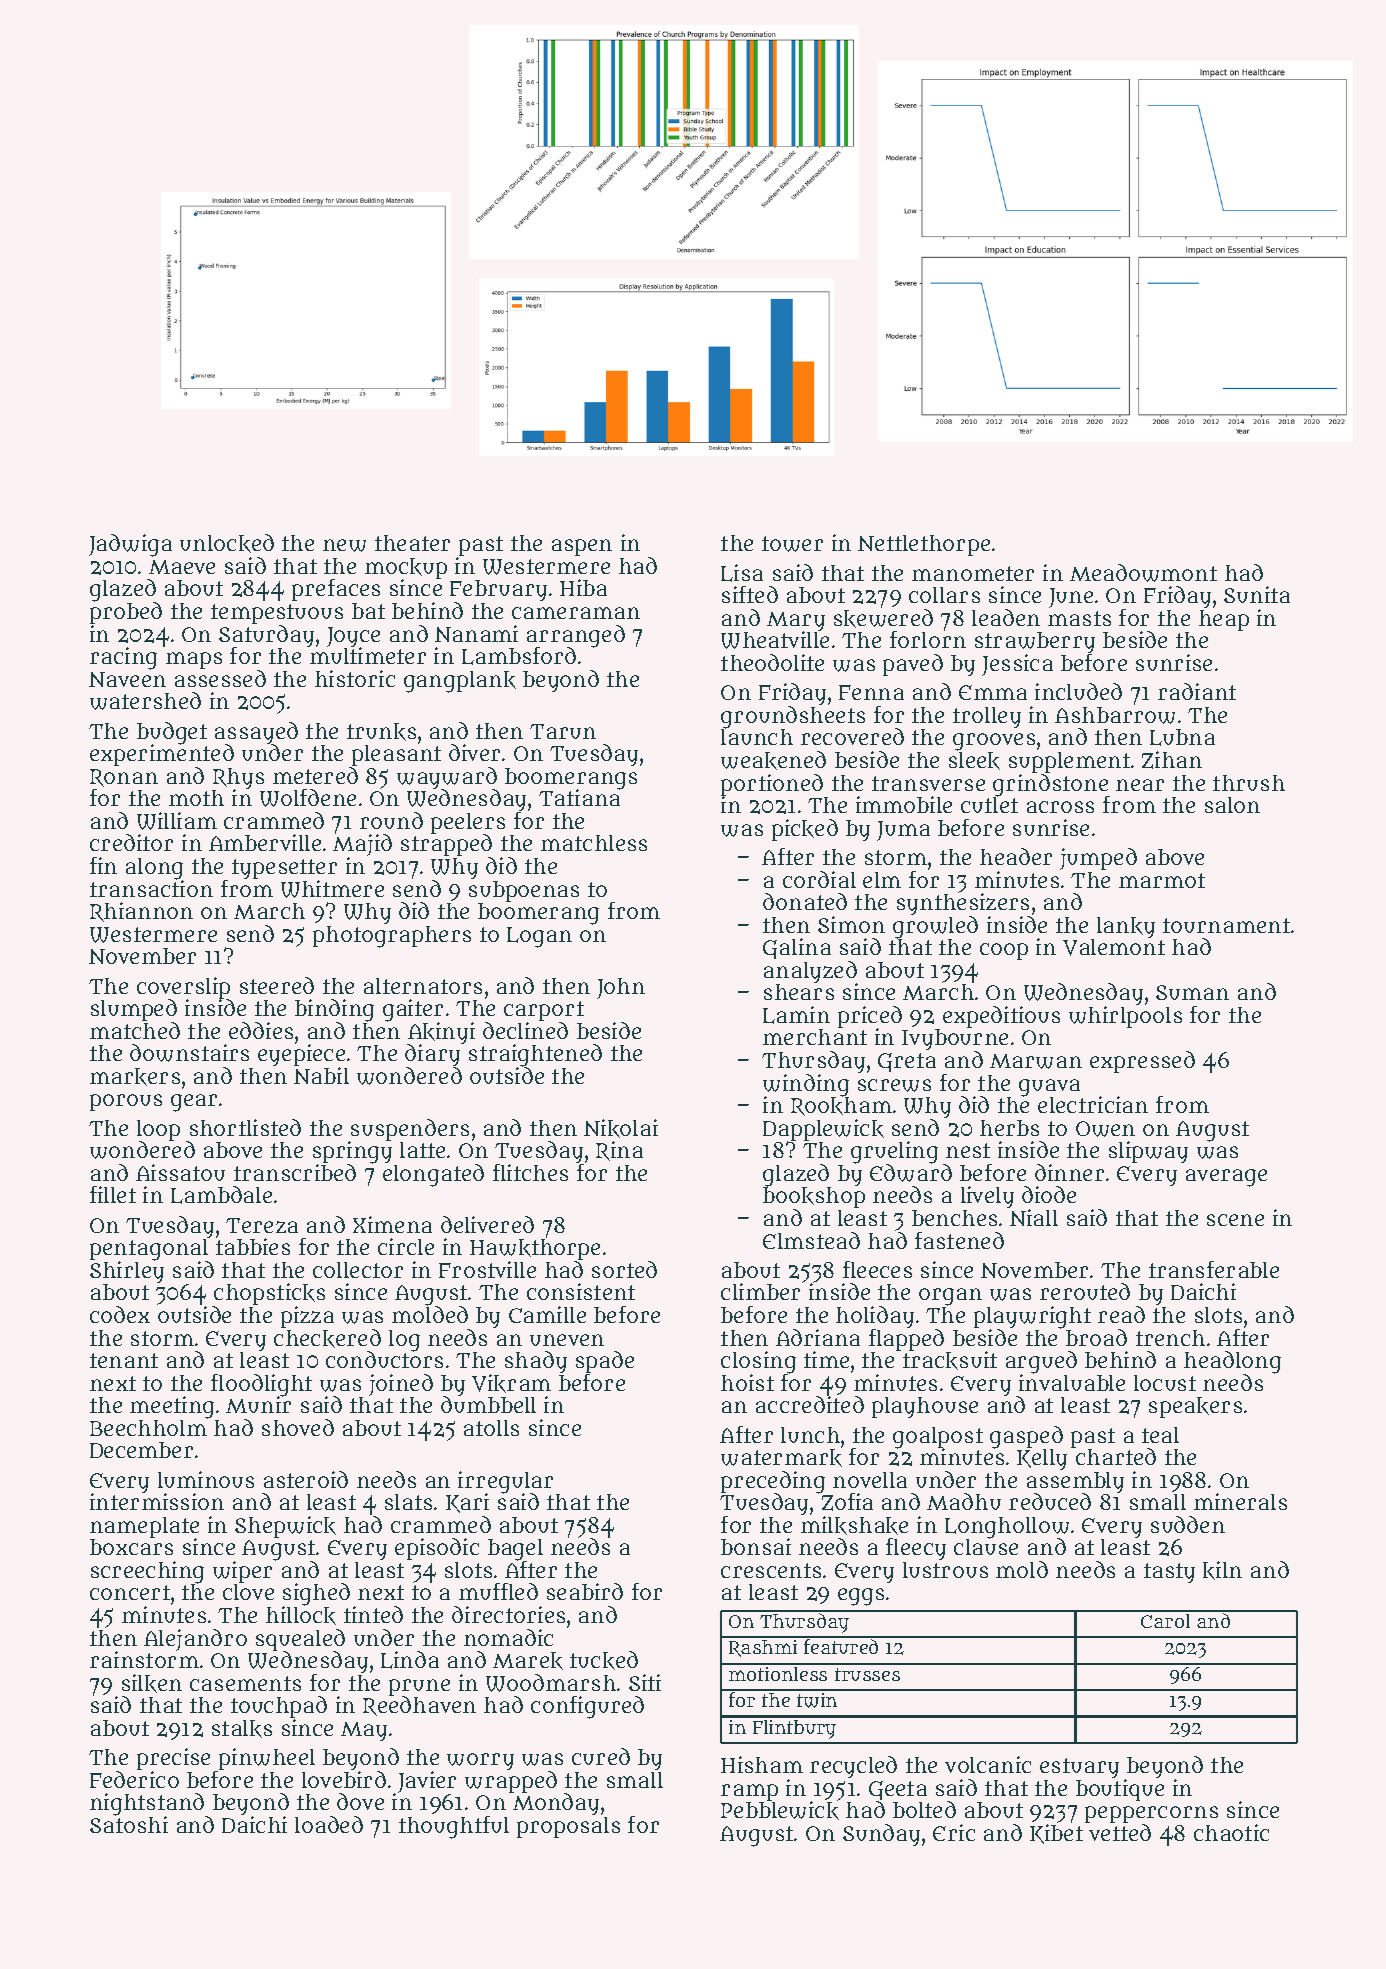  Describe the element at coordinates (968, 1150) in the page. I see `nest` at that location.
